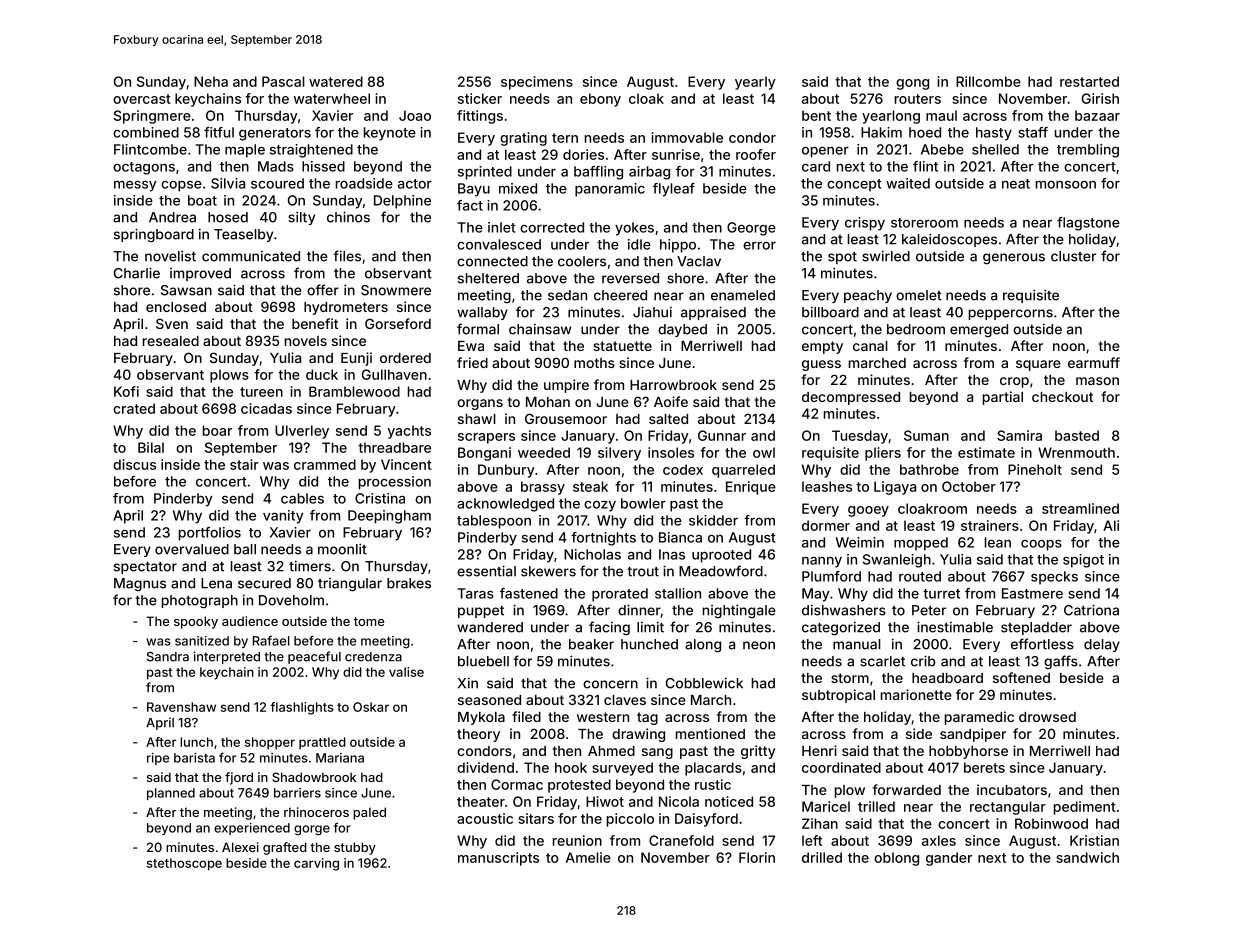  What do you see at coordinates (923, 661) in the screenshot?
I see `crib` at bounding box center [923, 661].
